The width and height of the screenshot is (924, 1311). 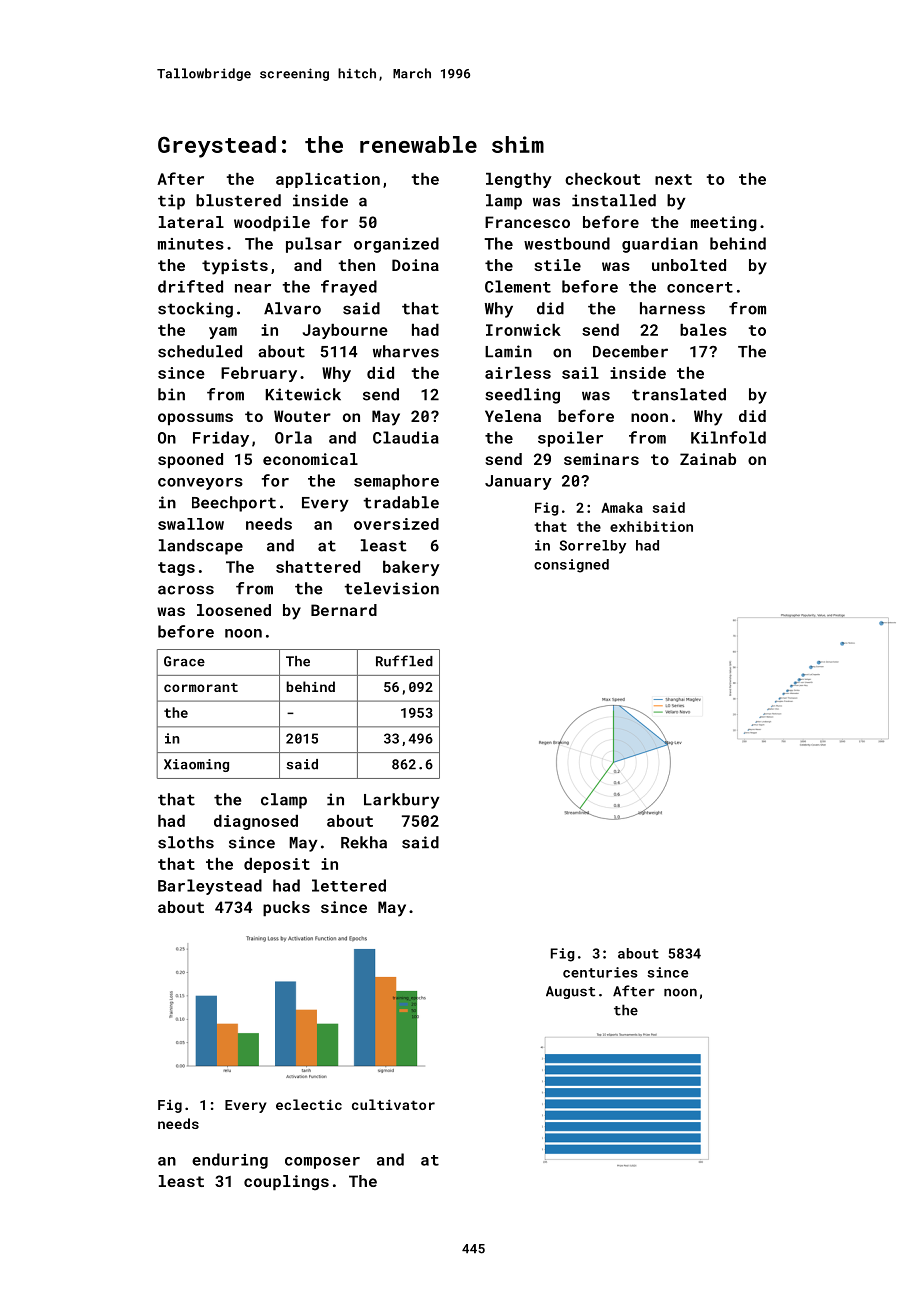 What do you see at coordinates (622, 507) in the screenshot?
I see `Amaka` at bounding box center [622, 507].
